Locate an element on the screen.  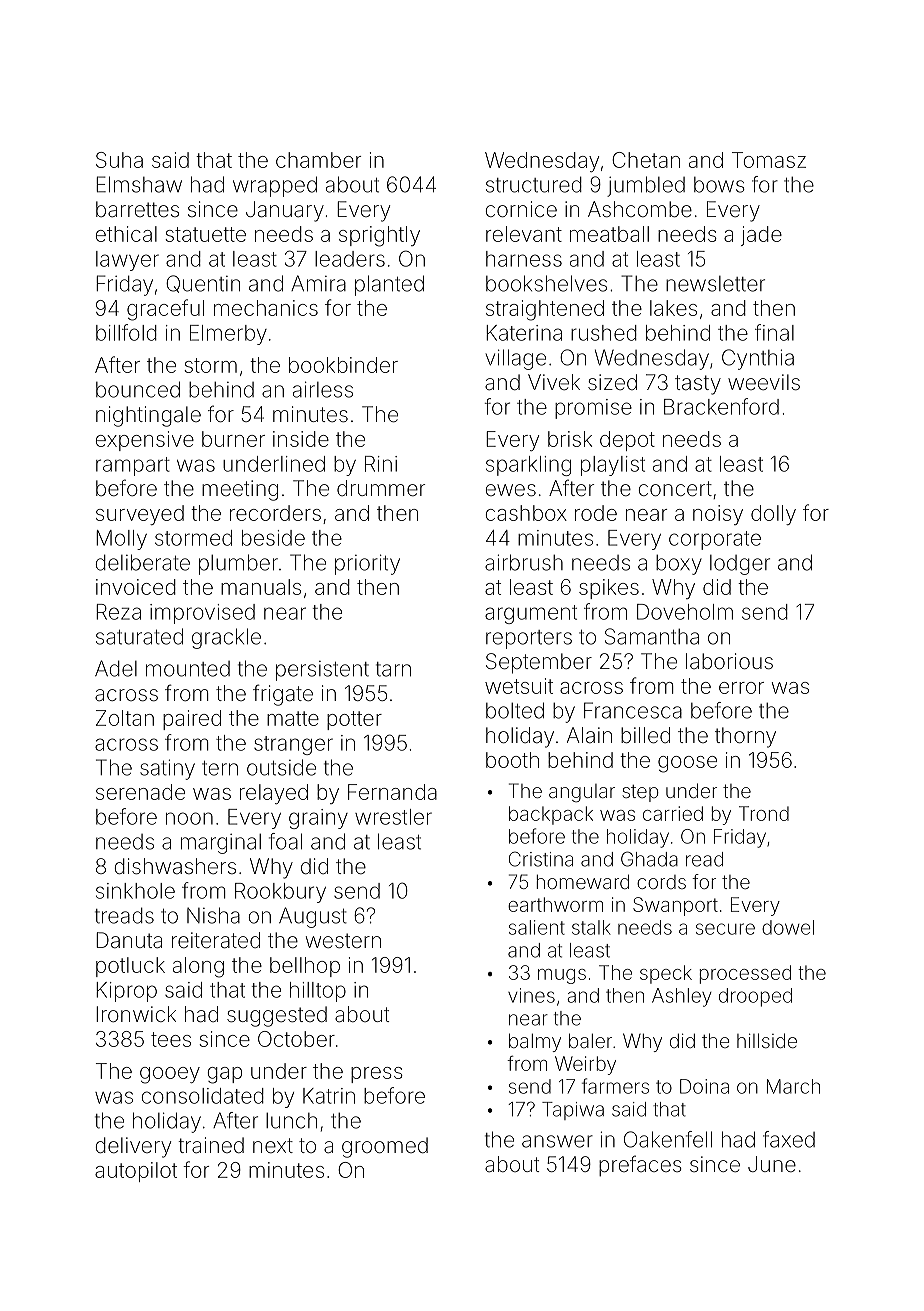
tarn is located at coordinates (393, 669).
